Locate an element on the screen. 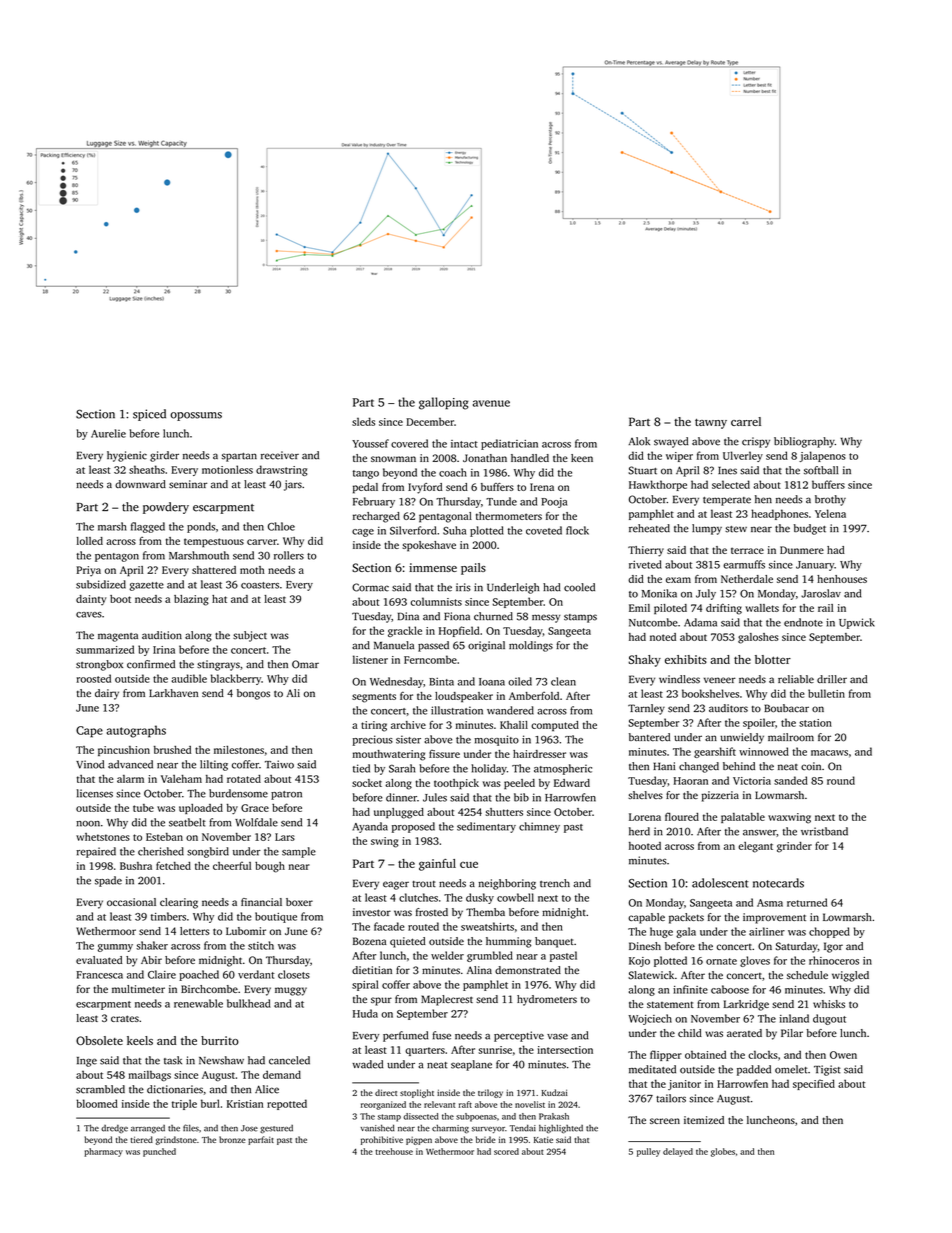 This screenshot has height=1233, width=952. chimney is located at coordinates (539, 827).
